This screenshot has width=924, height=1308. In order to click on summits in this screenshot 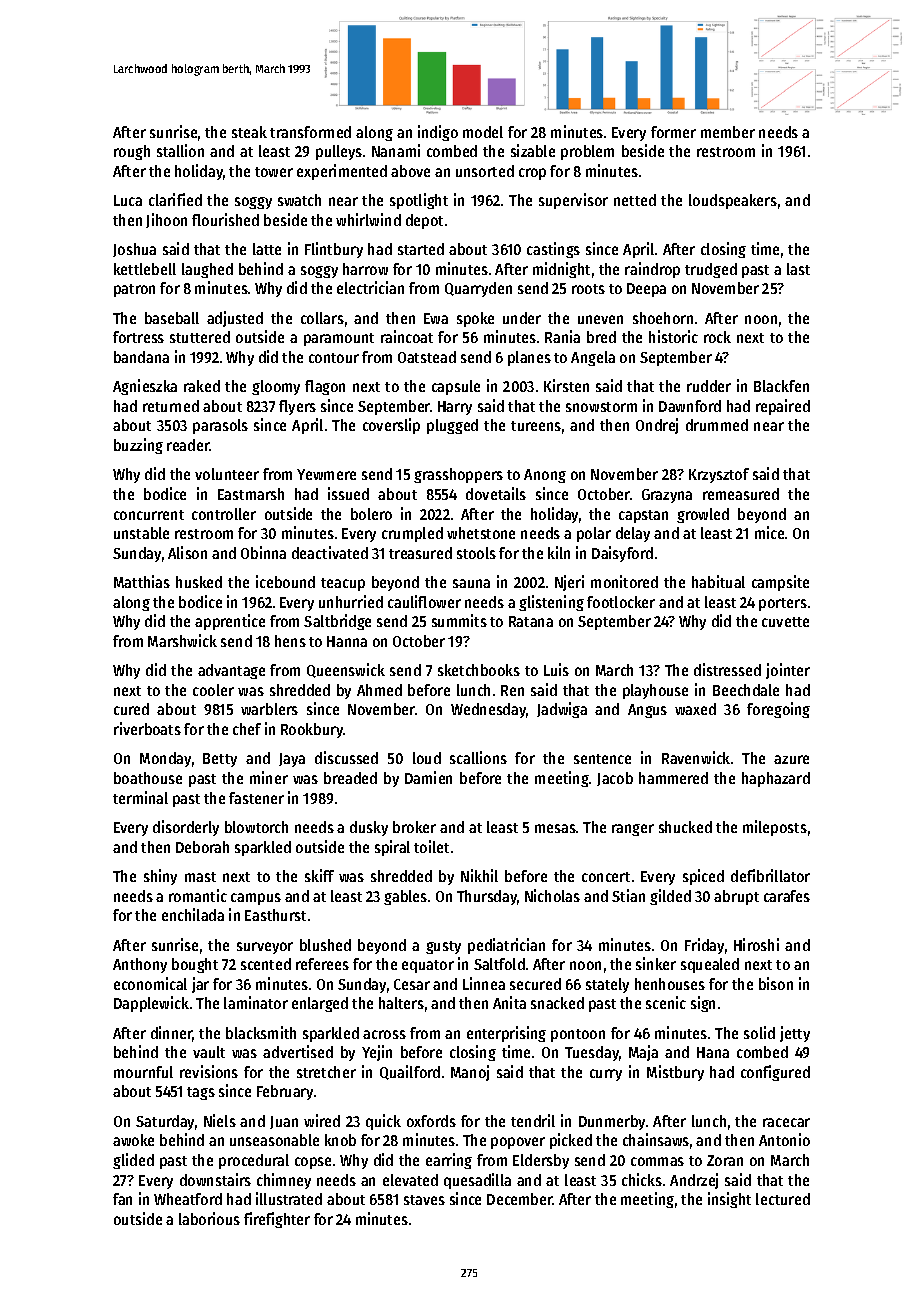, I will do `click(459, 620)`.
